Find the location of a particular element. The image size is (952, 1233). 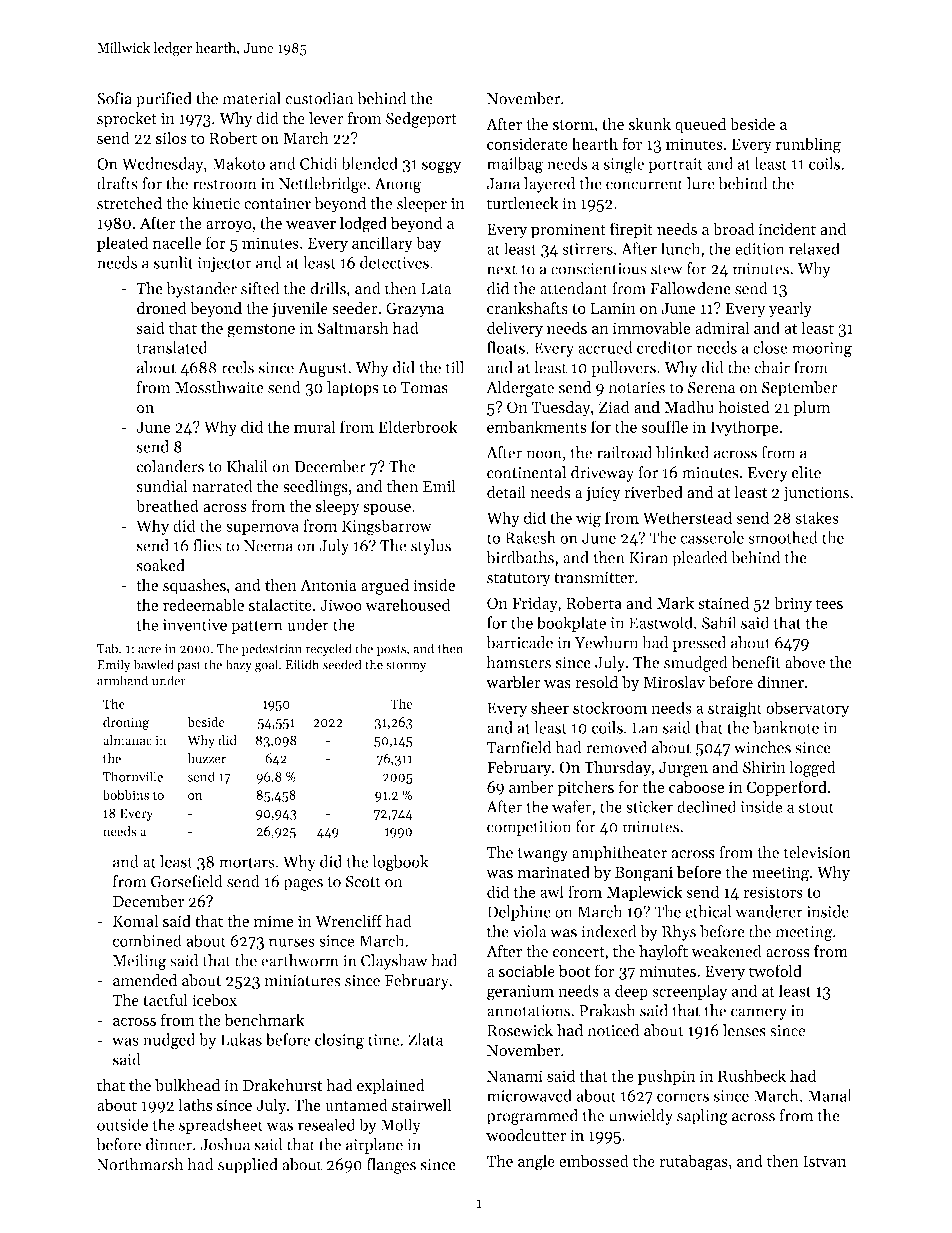

angle is located at coordinates (536, 1162).
